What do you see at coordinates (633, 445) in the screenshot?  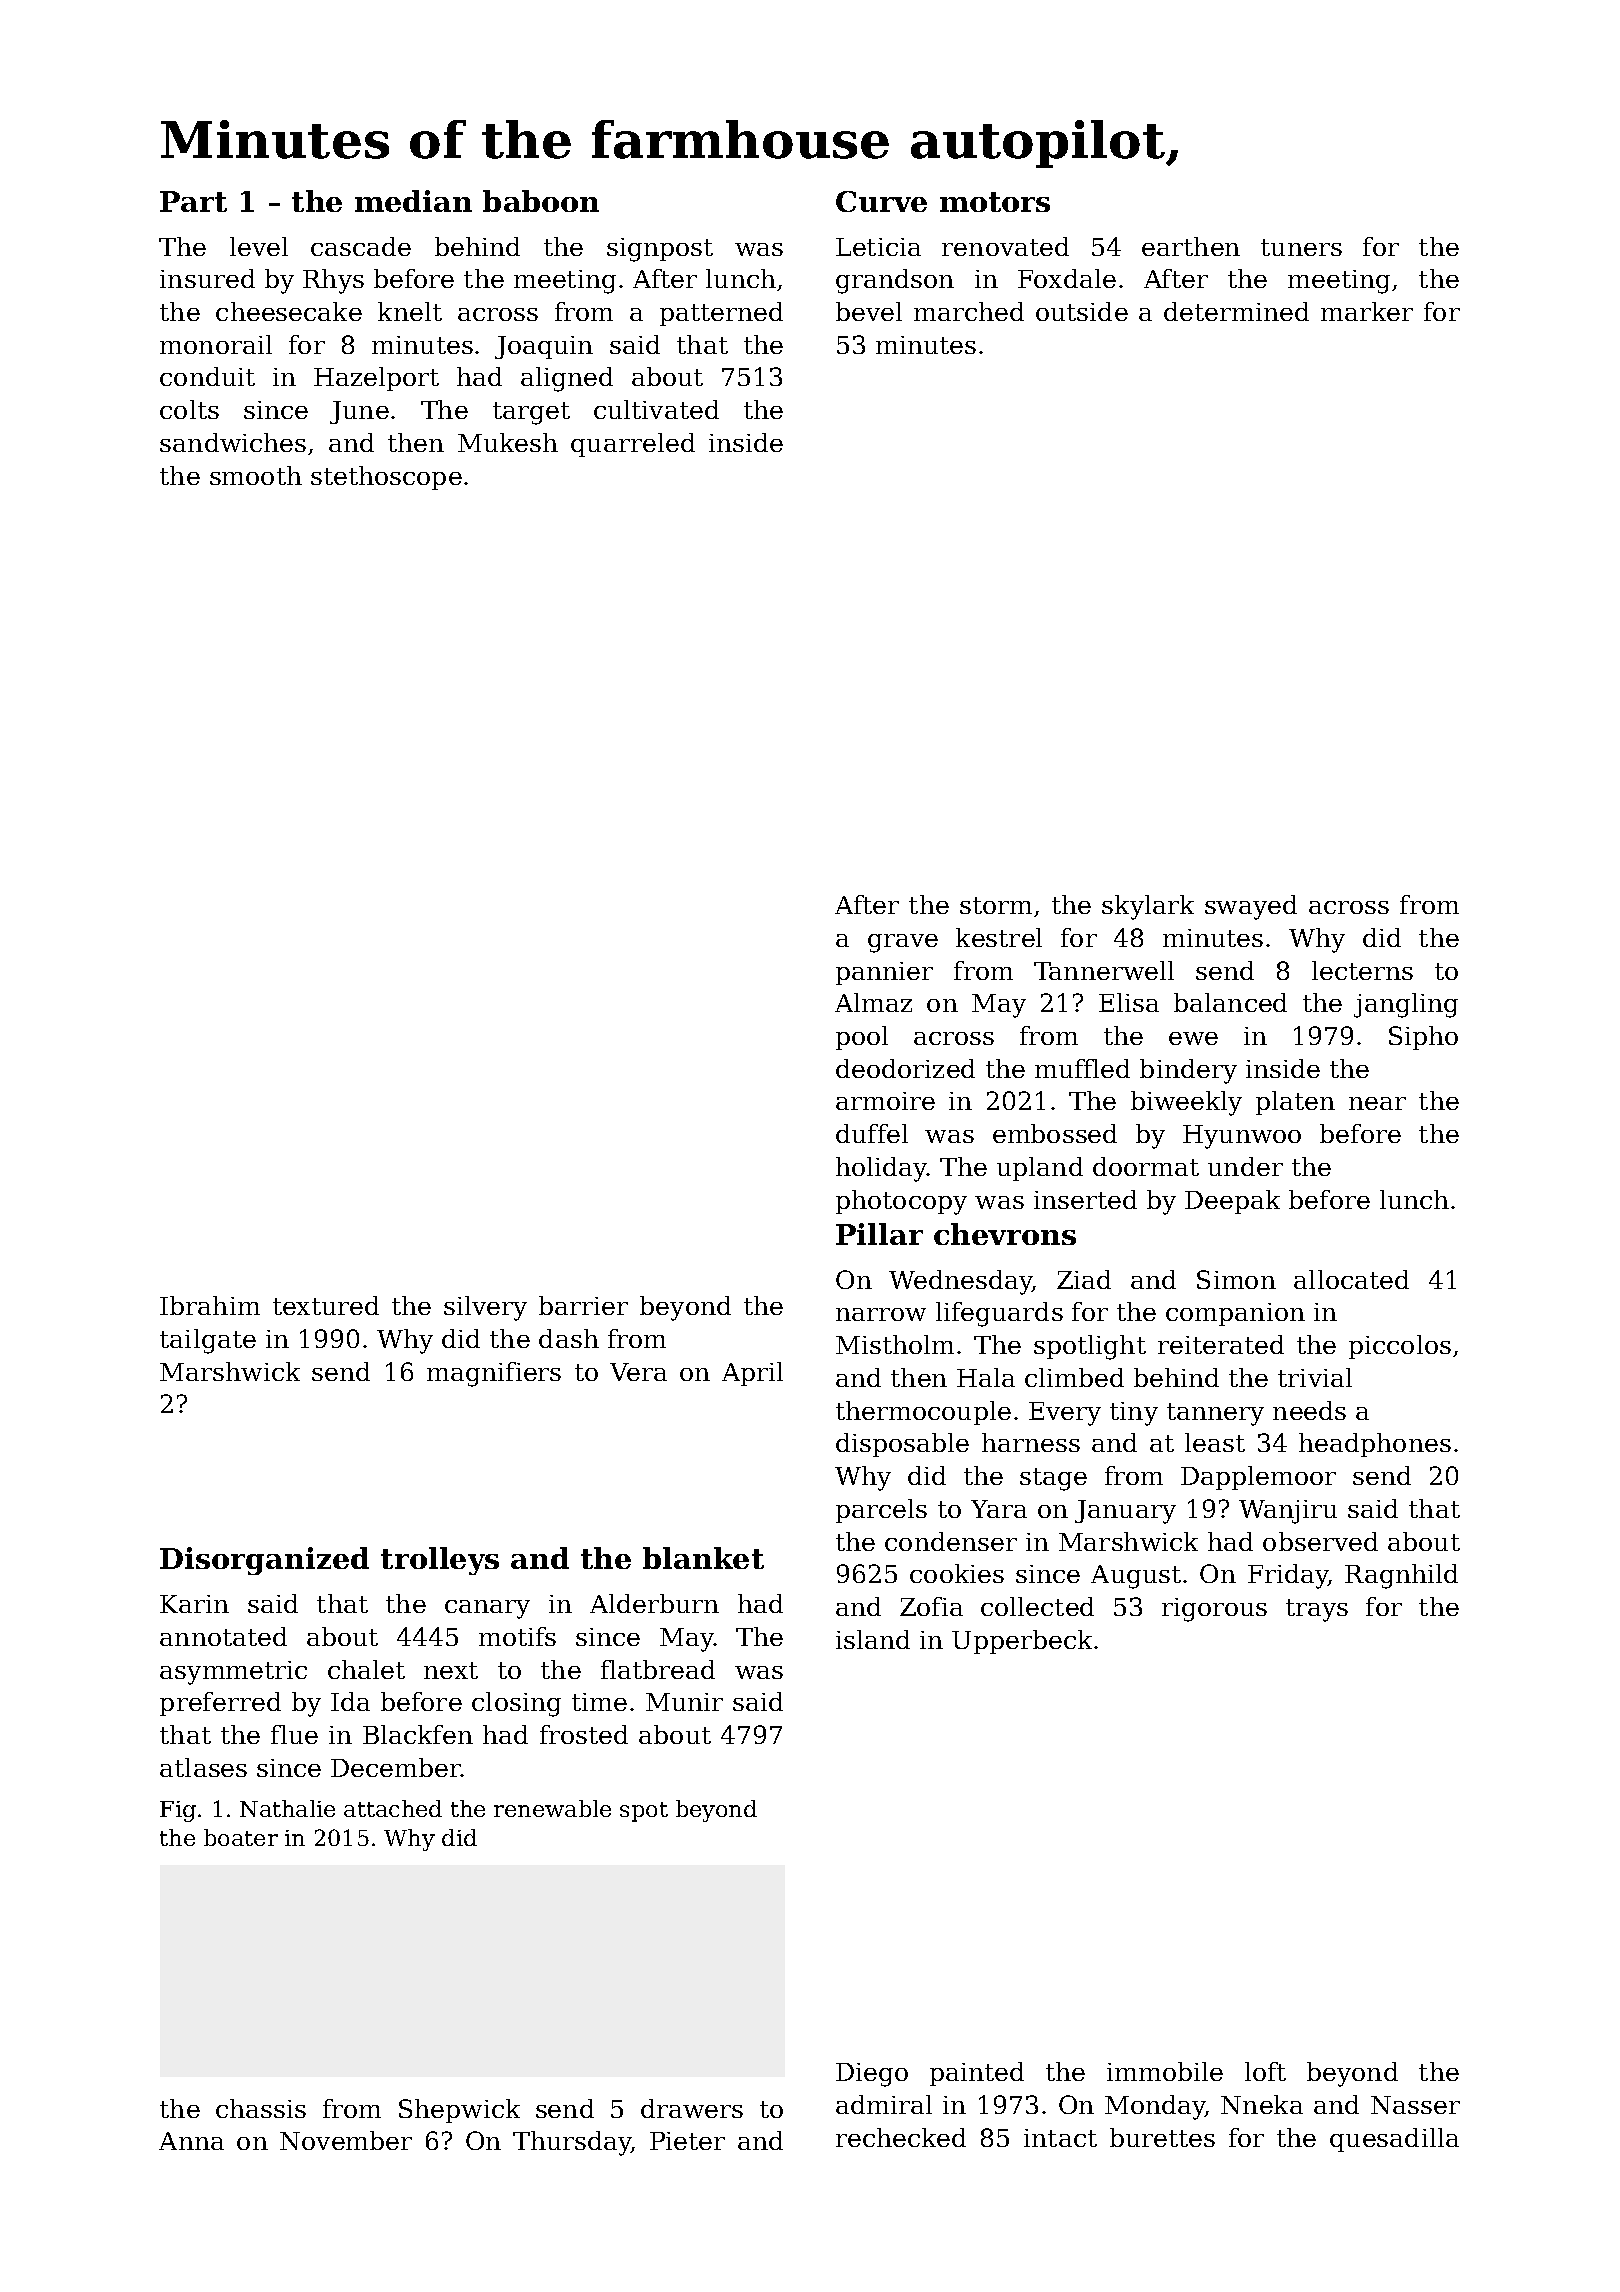 I see `quarreled` at bounding box center [633, 445].
